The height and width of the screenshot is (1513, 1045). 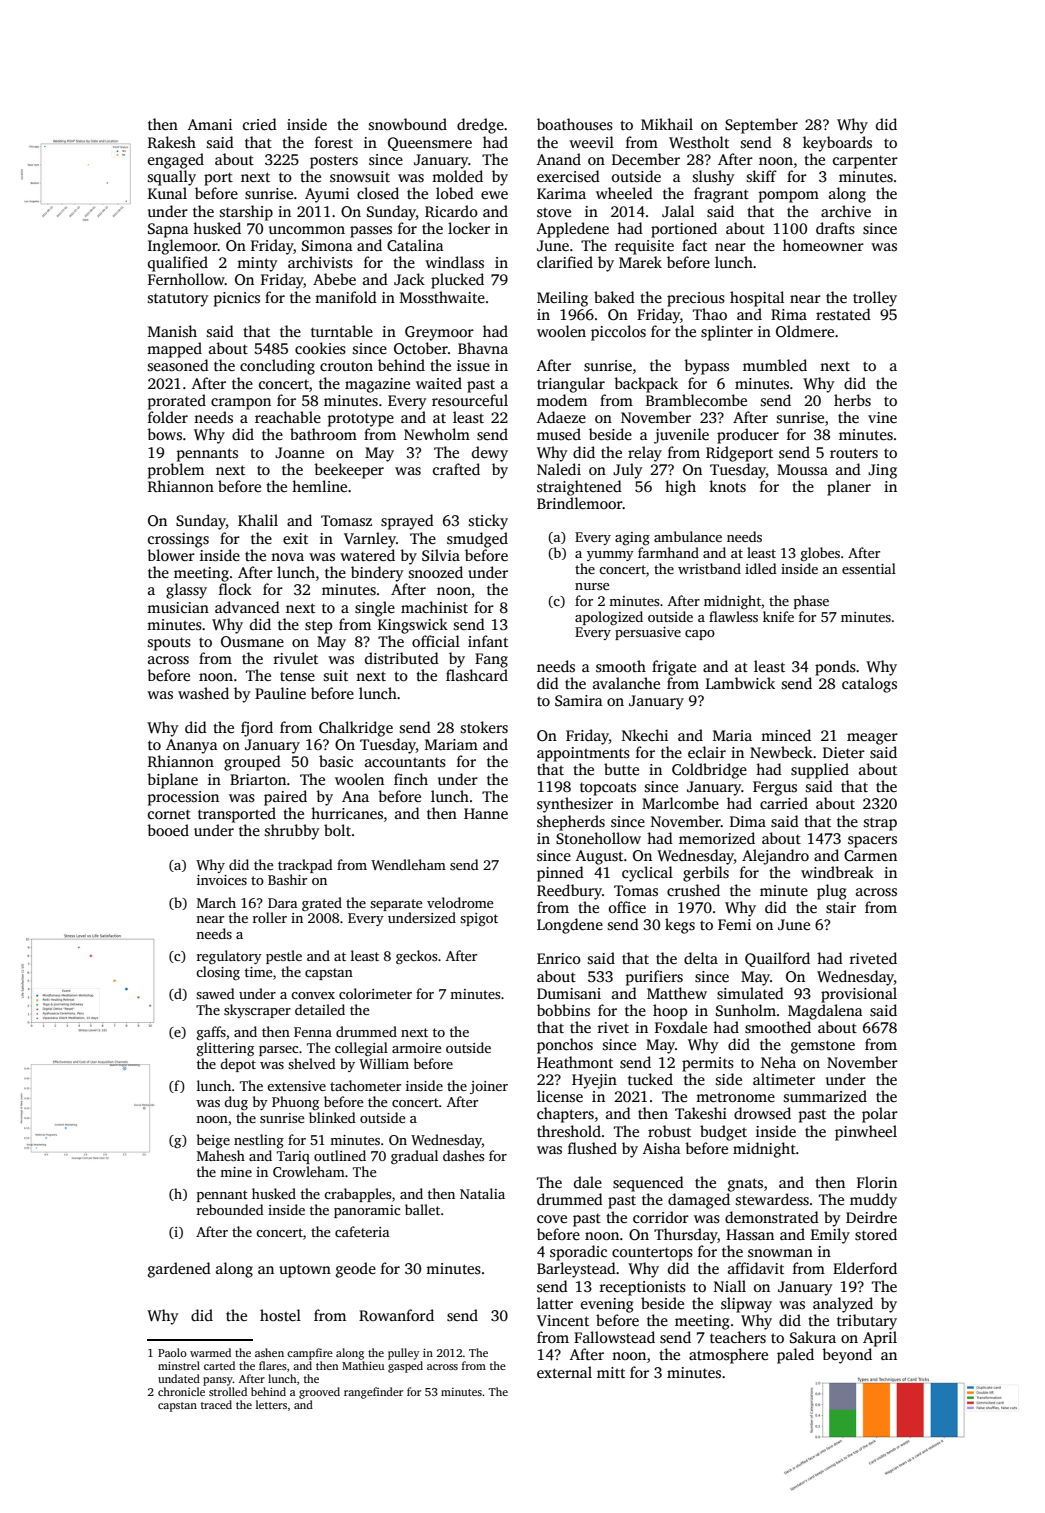 I want to click on strap, so click(x=880, y=824).
